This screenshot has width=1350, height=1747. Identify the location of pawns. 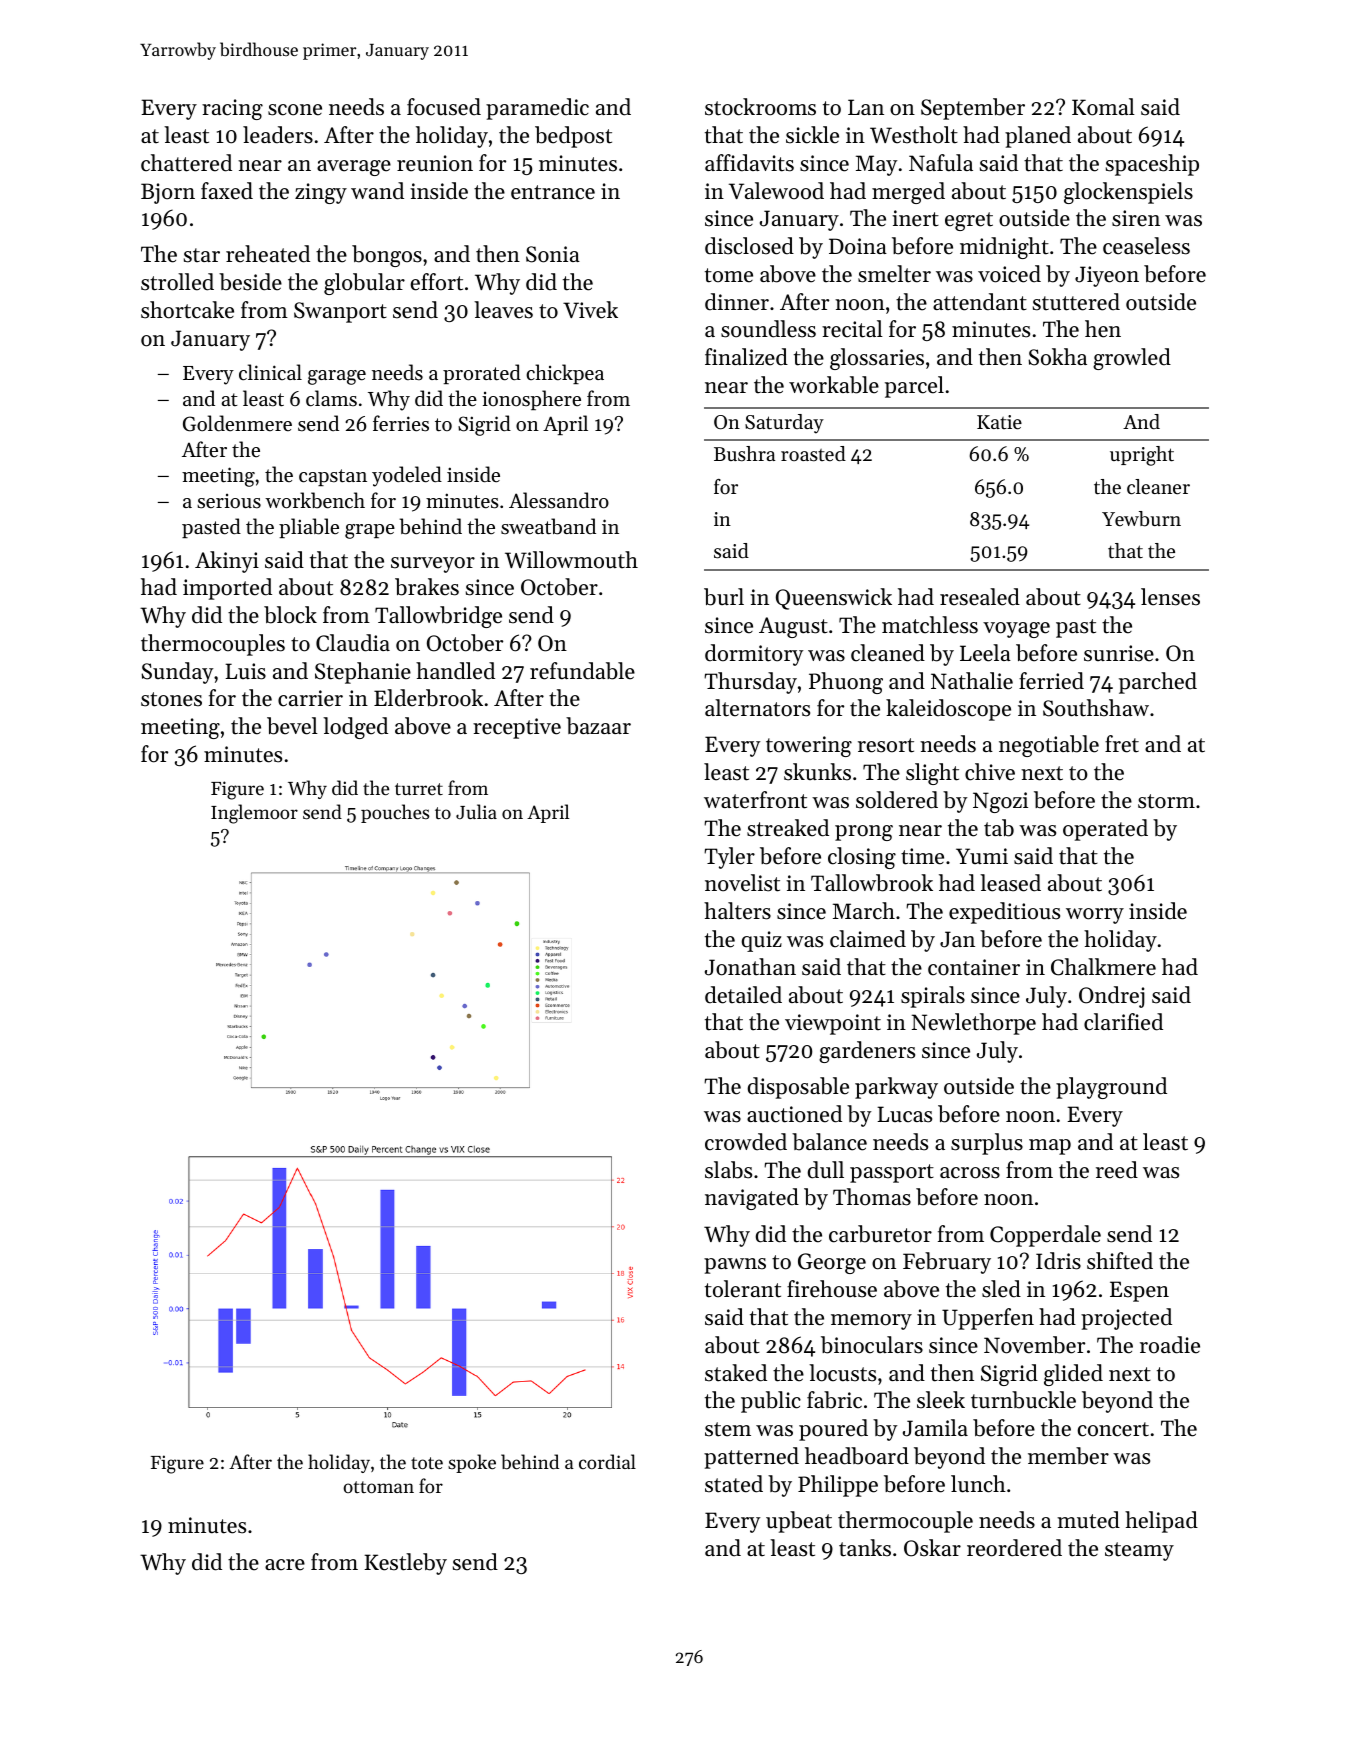
(735, 1266).
